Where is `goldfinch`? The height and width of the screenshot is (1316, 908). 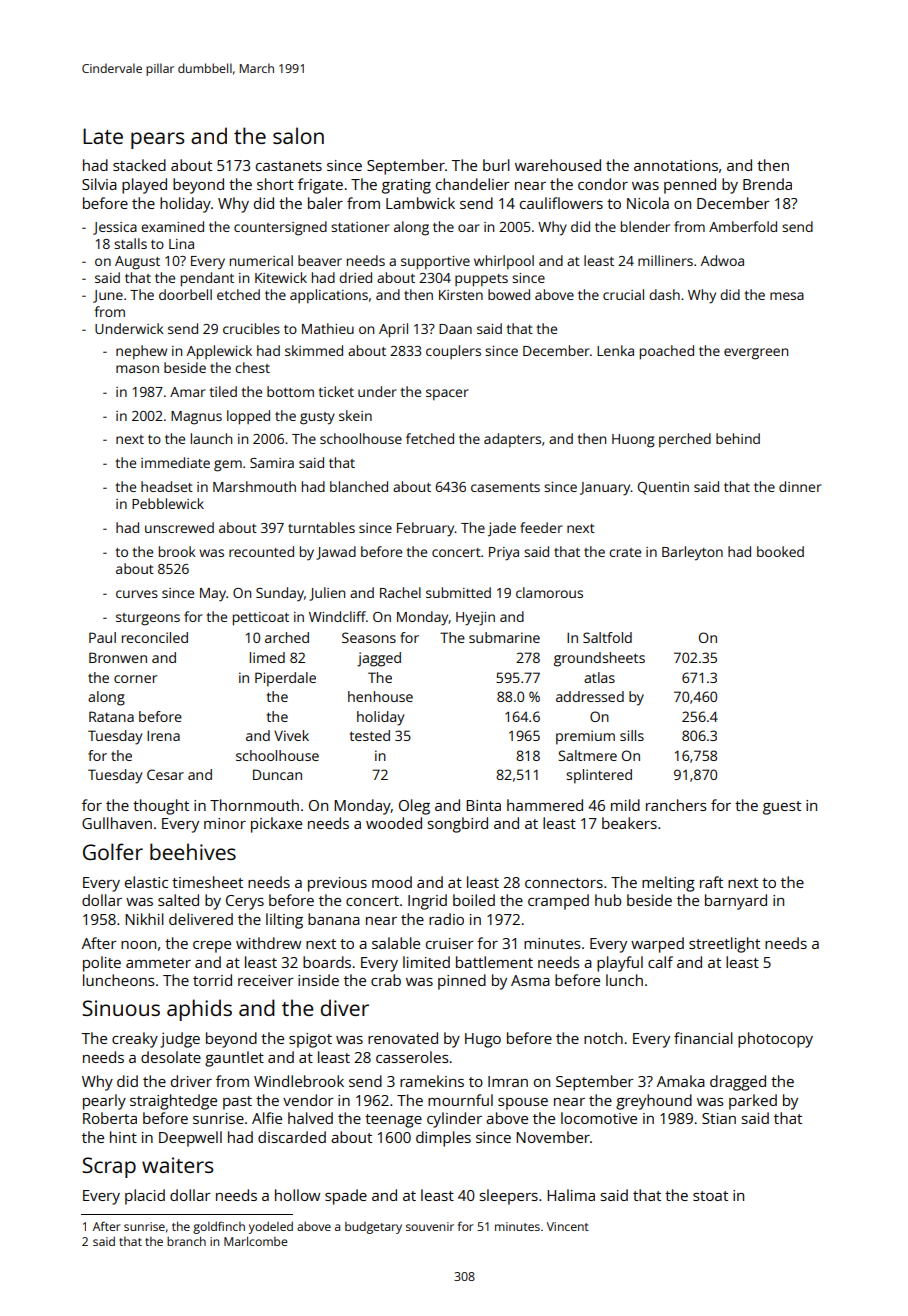 goldfinch is located at coordinates (219, 1227).
